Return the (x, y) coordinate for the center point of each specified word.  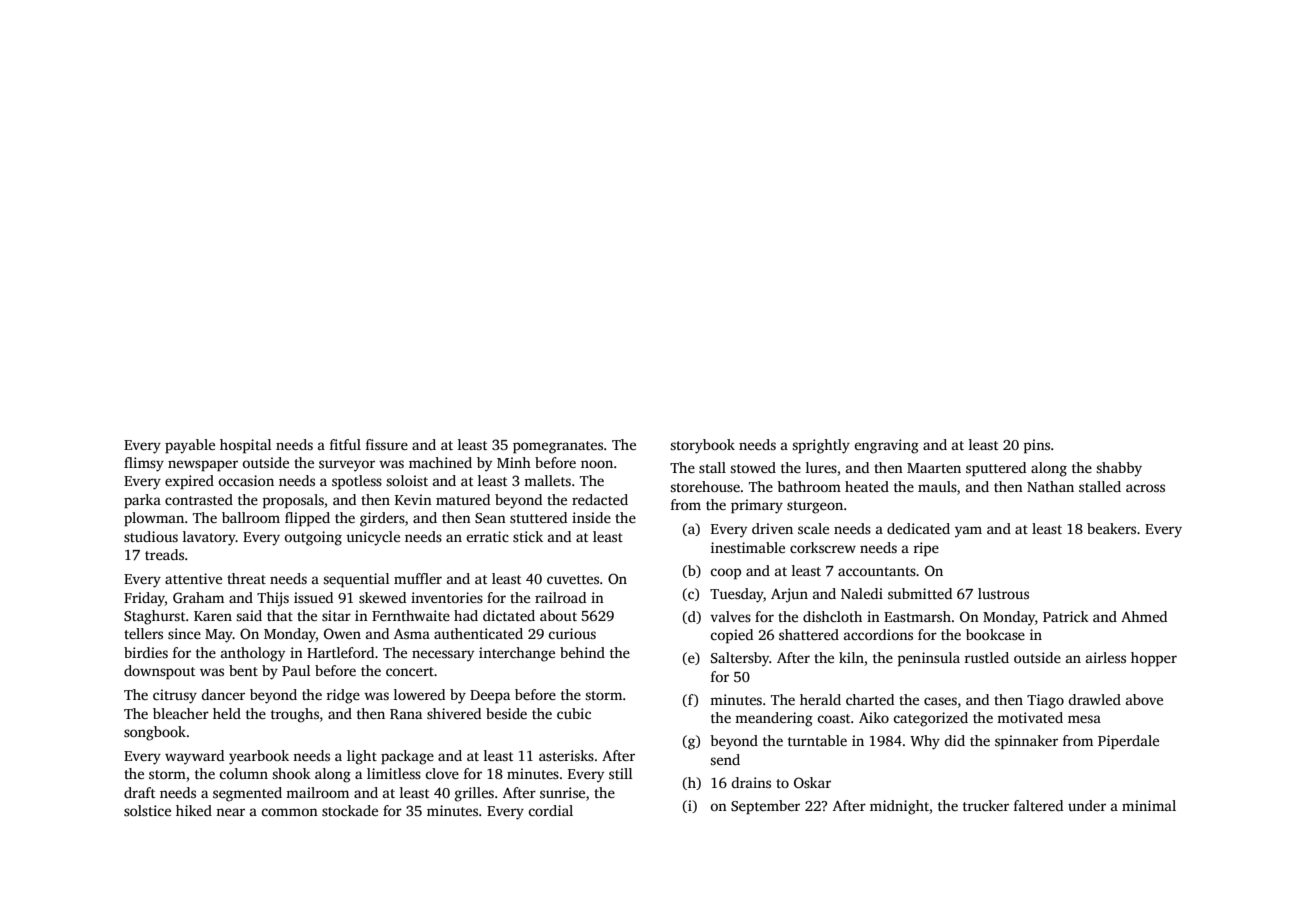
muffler (418, 578)
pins (1037, 446)
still (621, 773)
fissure (387, 444)
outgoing (313, 538)
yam (968, 532)
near (230, 812)
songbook (155, 733)
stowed (753, 467)
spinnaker (1026, 742)
